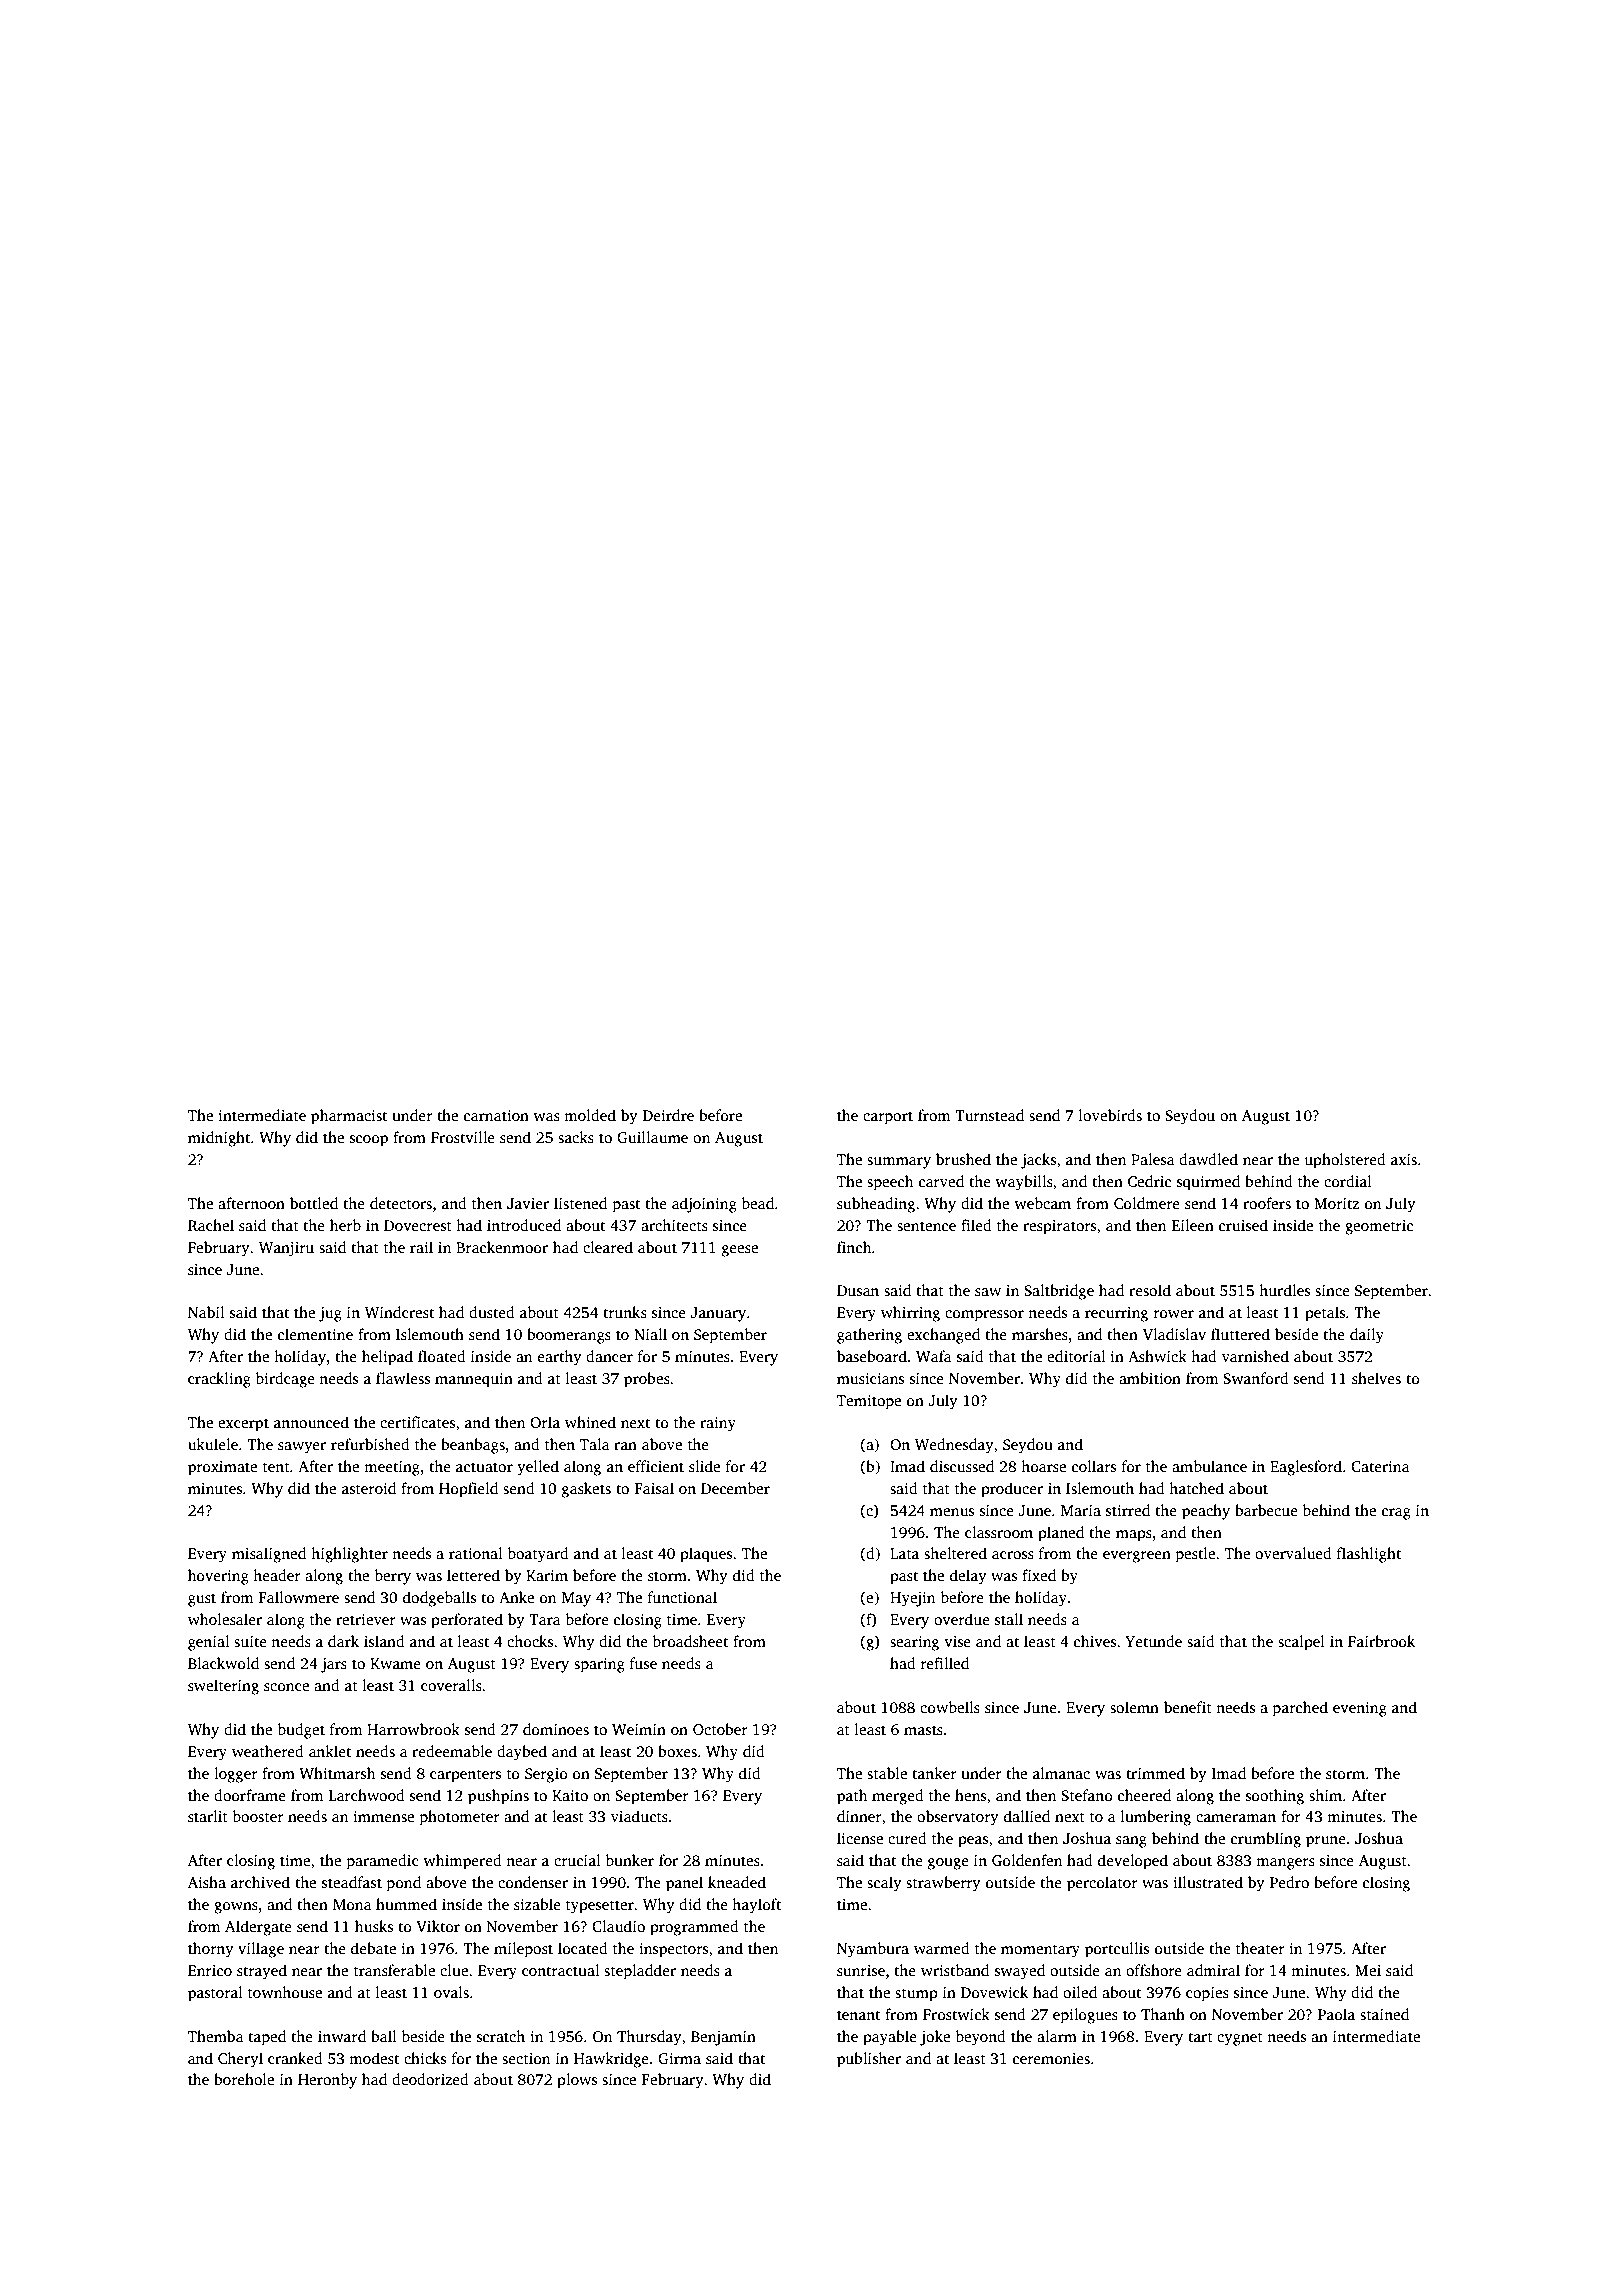 This screenshot has width=1620, height=2292. What do you see at coordinates (958, 1818) in the screenshot?
I see `observatory` at bounding box center [958, 1818].
